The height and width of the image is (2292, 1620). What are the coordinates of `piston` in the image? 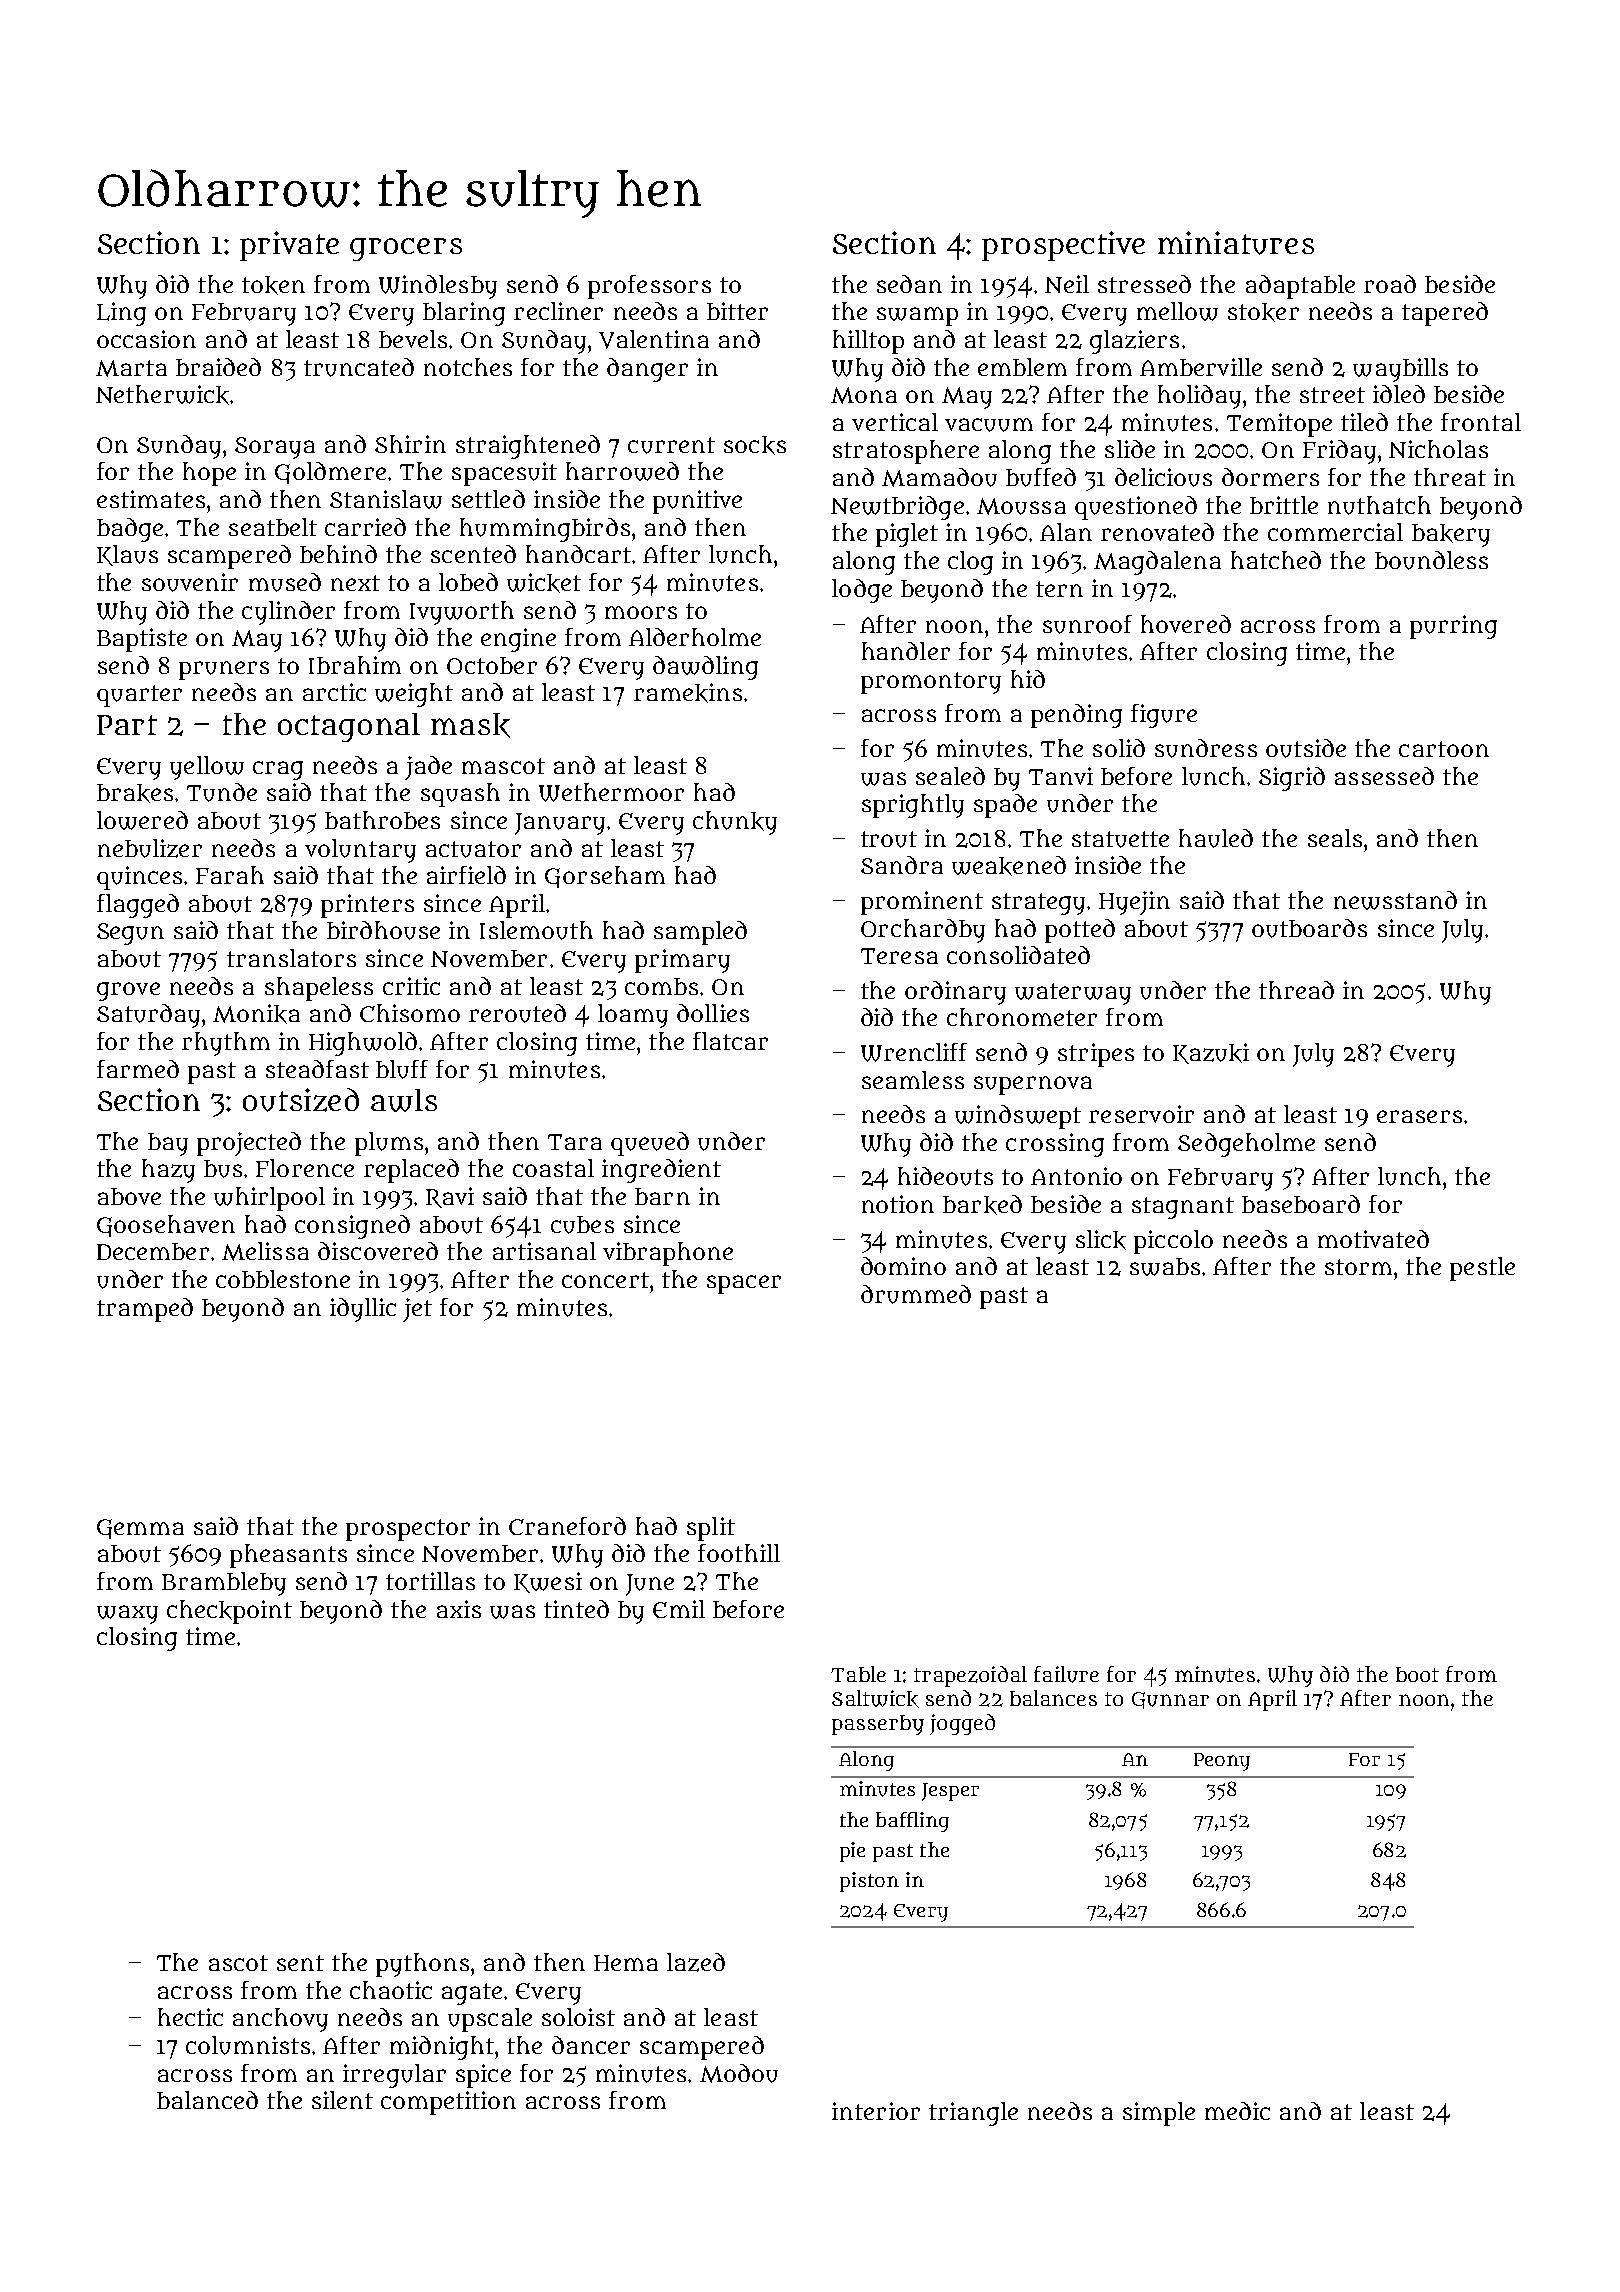 It's located at (869, 1882).
